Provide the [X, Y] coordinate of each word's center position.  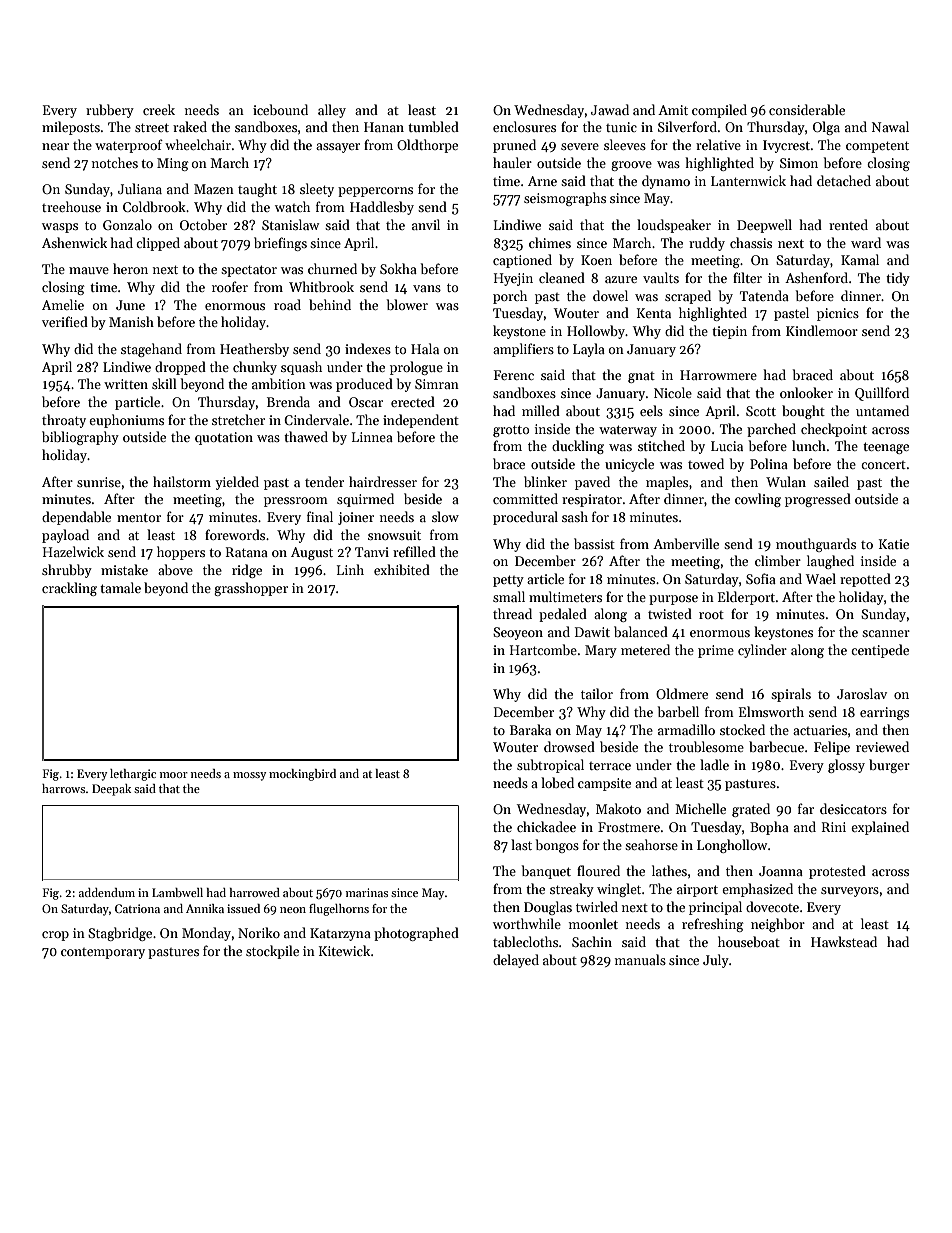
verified [65, 321]
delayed [516, 961]
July [716, 961]
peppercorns [375, 192]
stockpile [272, 952]
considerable [807, 109]
